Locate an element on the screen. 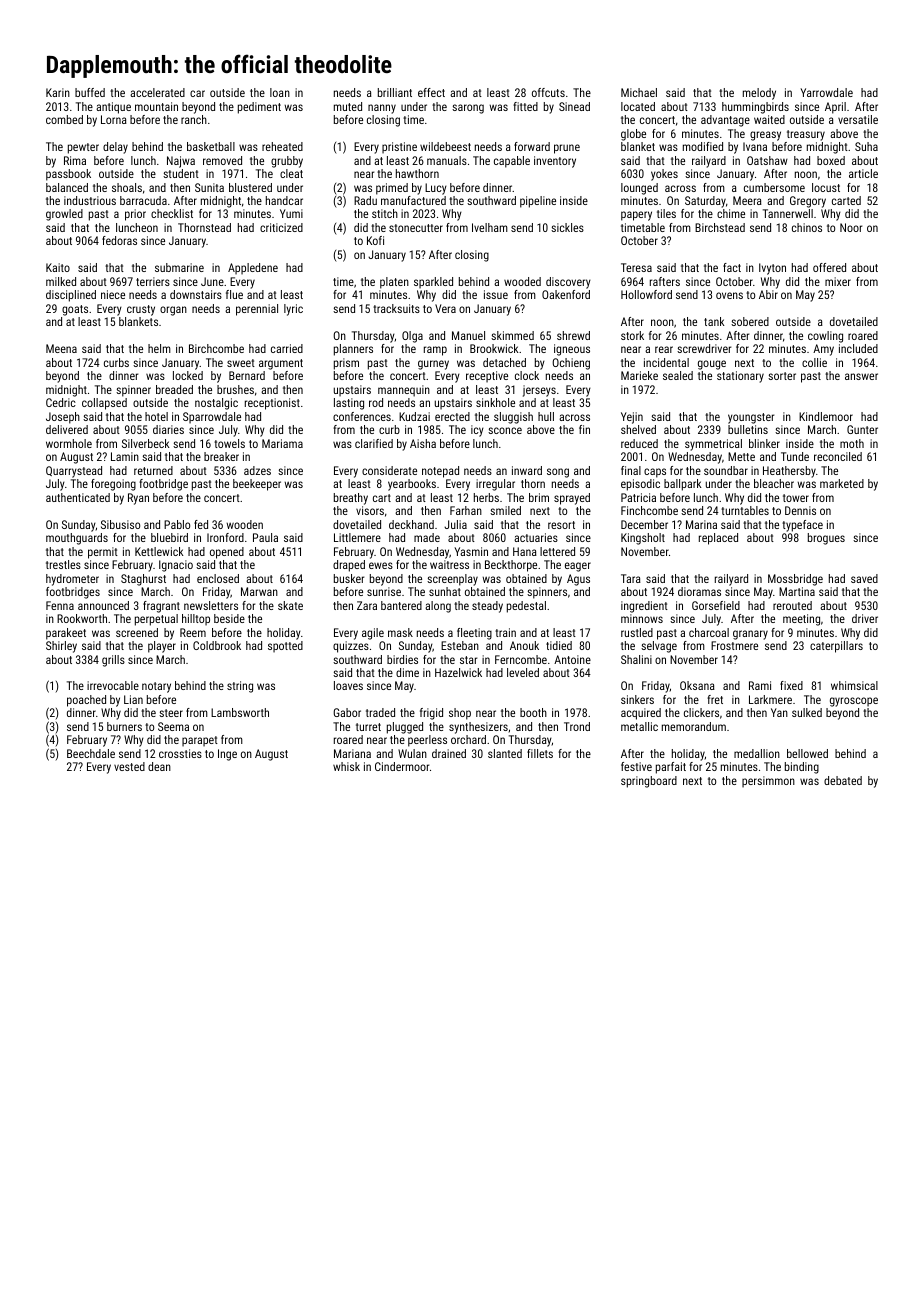  loan is located at coordinates (280, 92).
